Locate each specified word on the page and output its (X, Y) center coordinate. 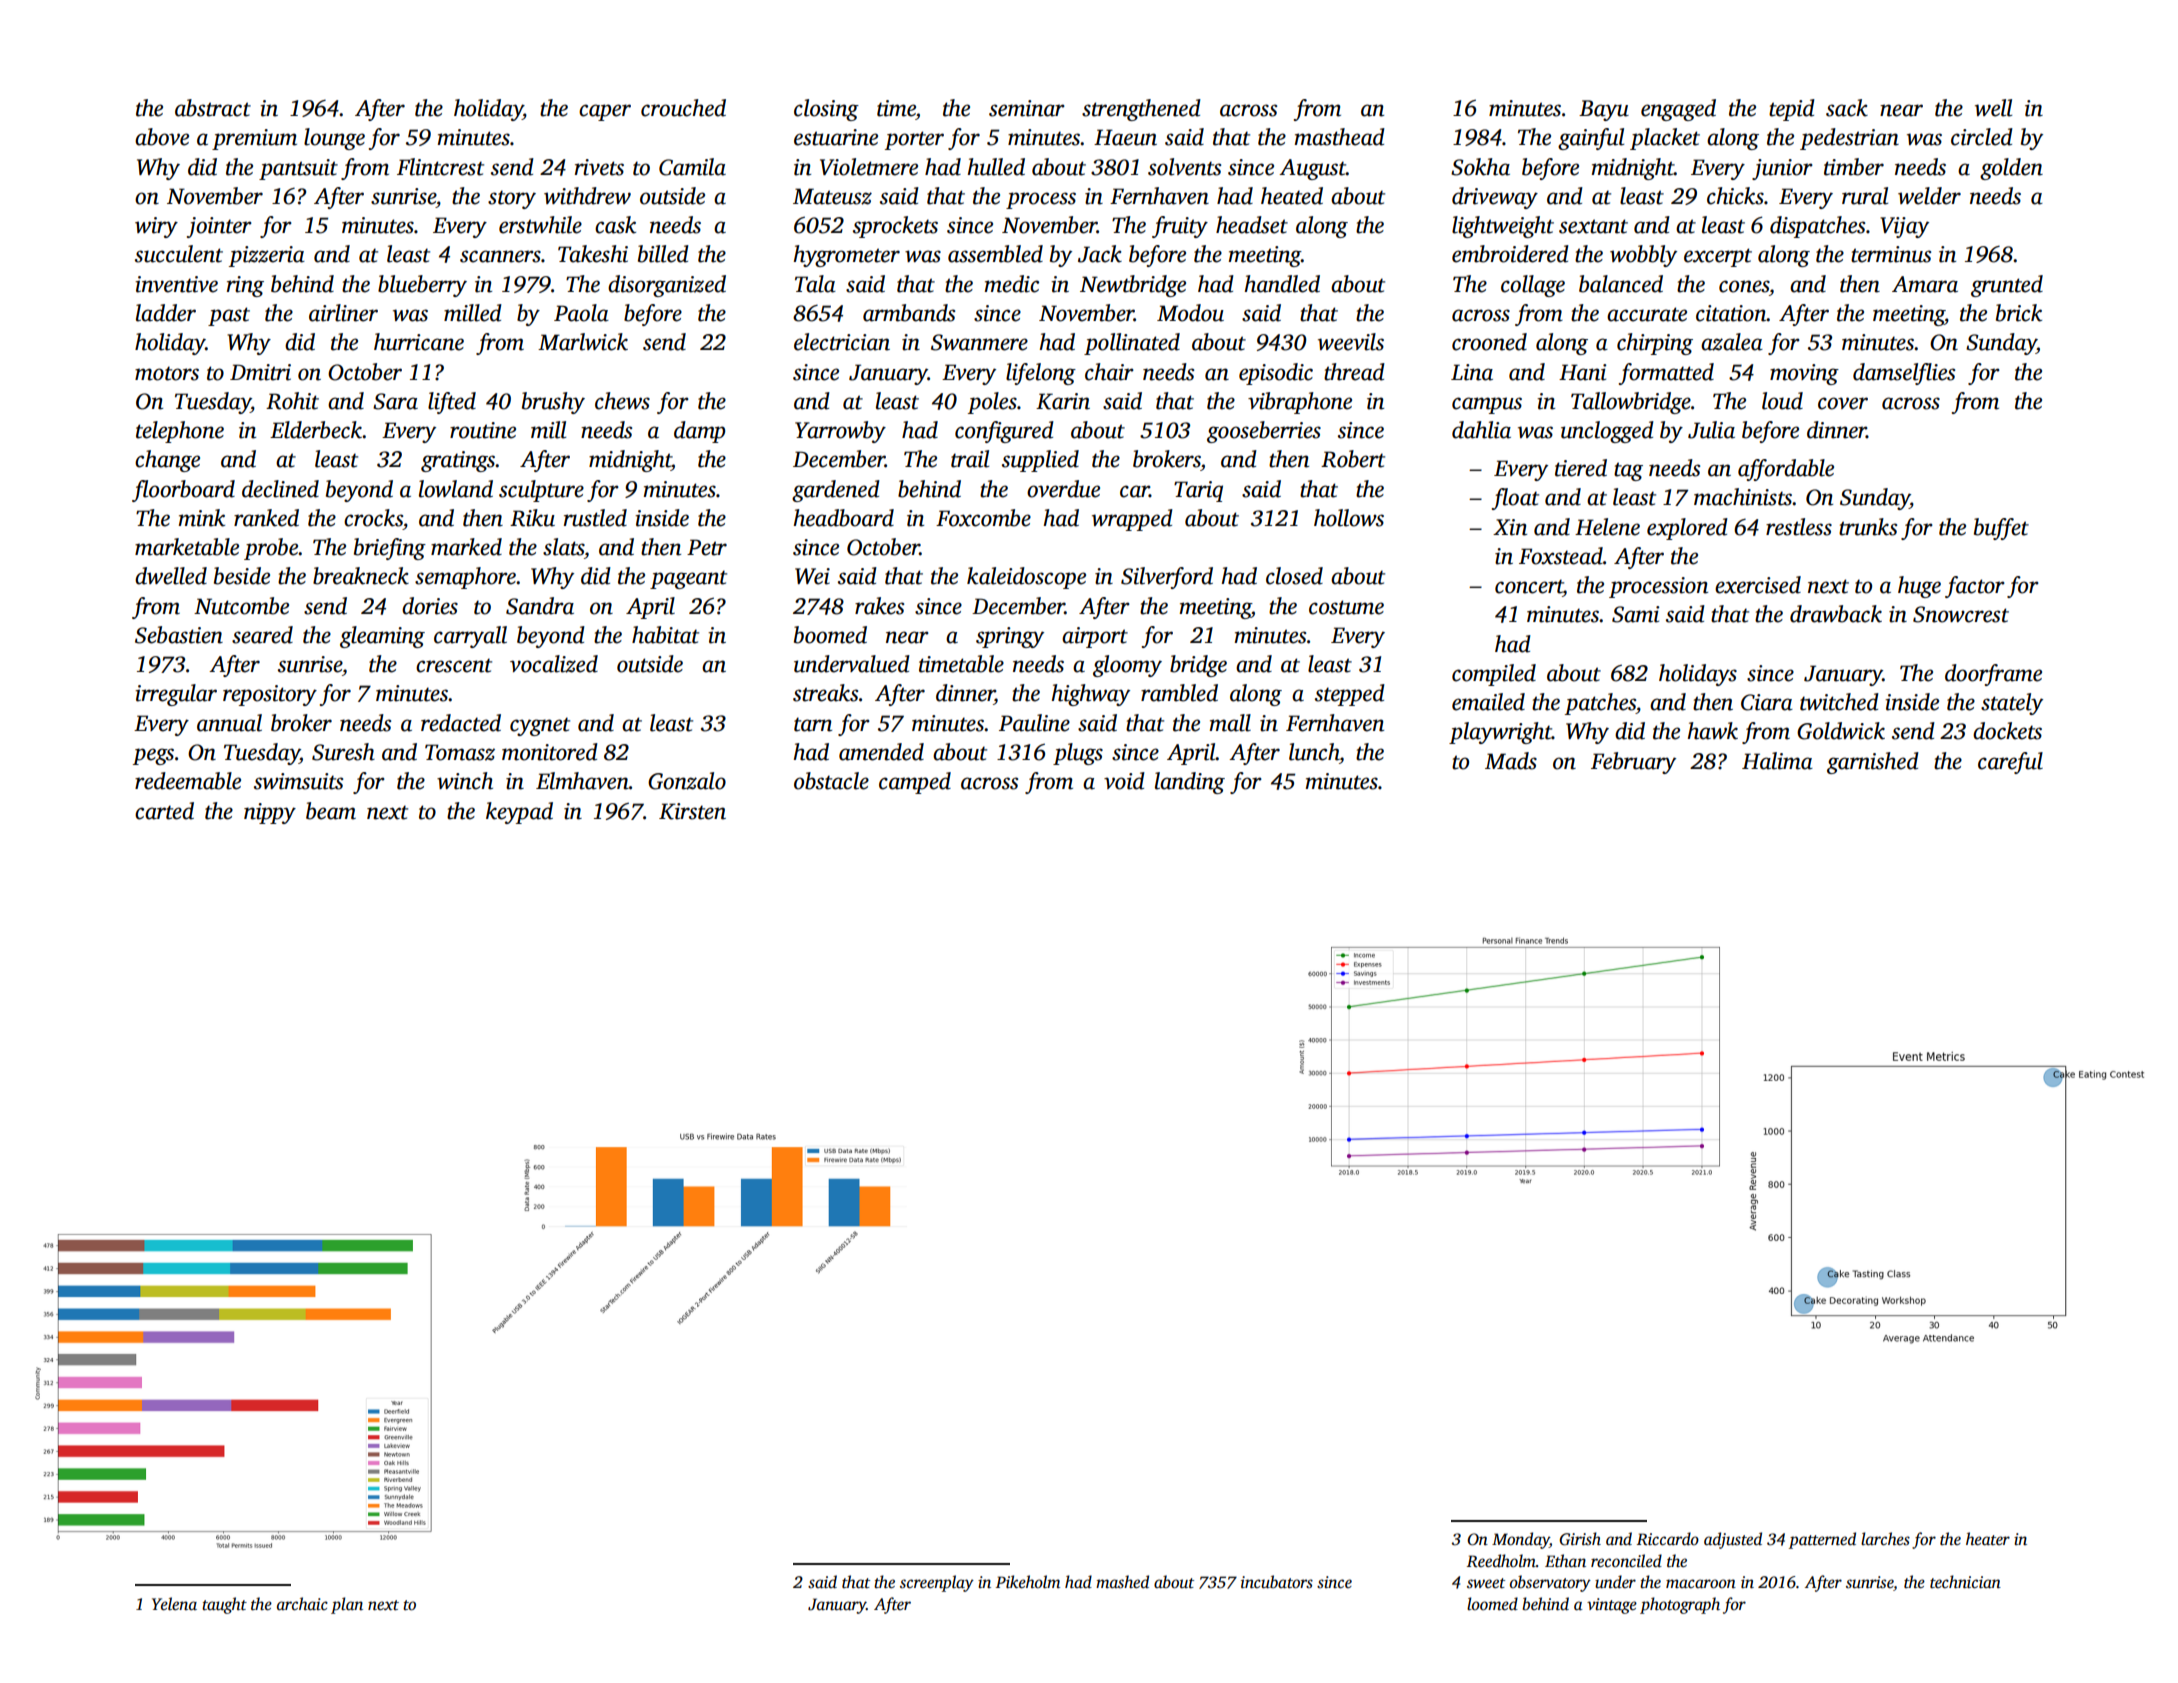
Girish (1580, 1539)
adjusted (1733, 1540)
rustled (595, 518)
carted (164, 811)
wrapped (1132, 520)
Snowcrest (1961, 614)
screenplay (937, 1583)
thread (1354, 372)
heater (1988, 1539)
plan (347, 1605)
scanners (500, 256)
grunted (2007, 286)
